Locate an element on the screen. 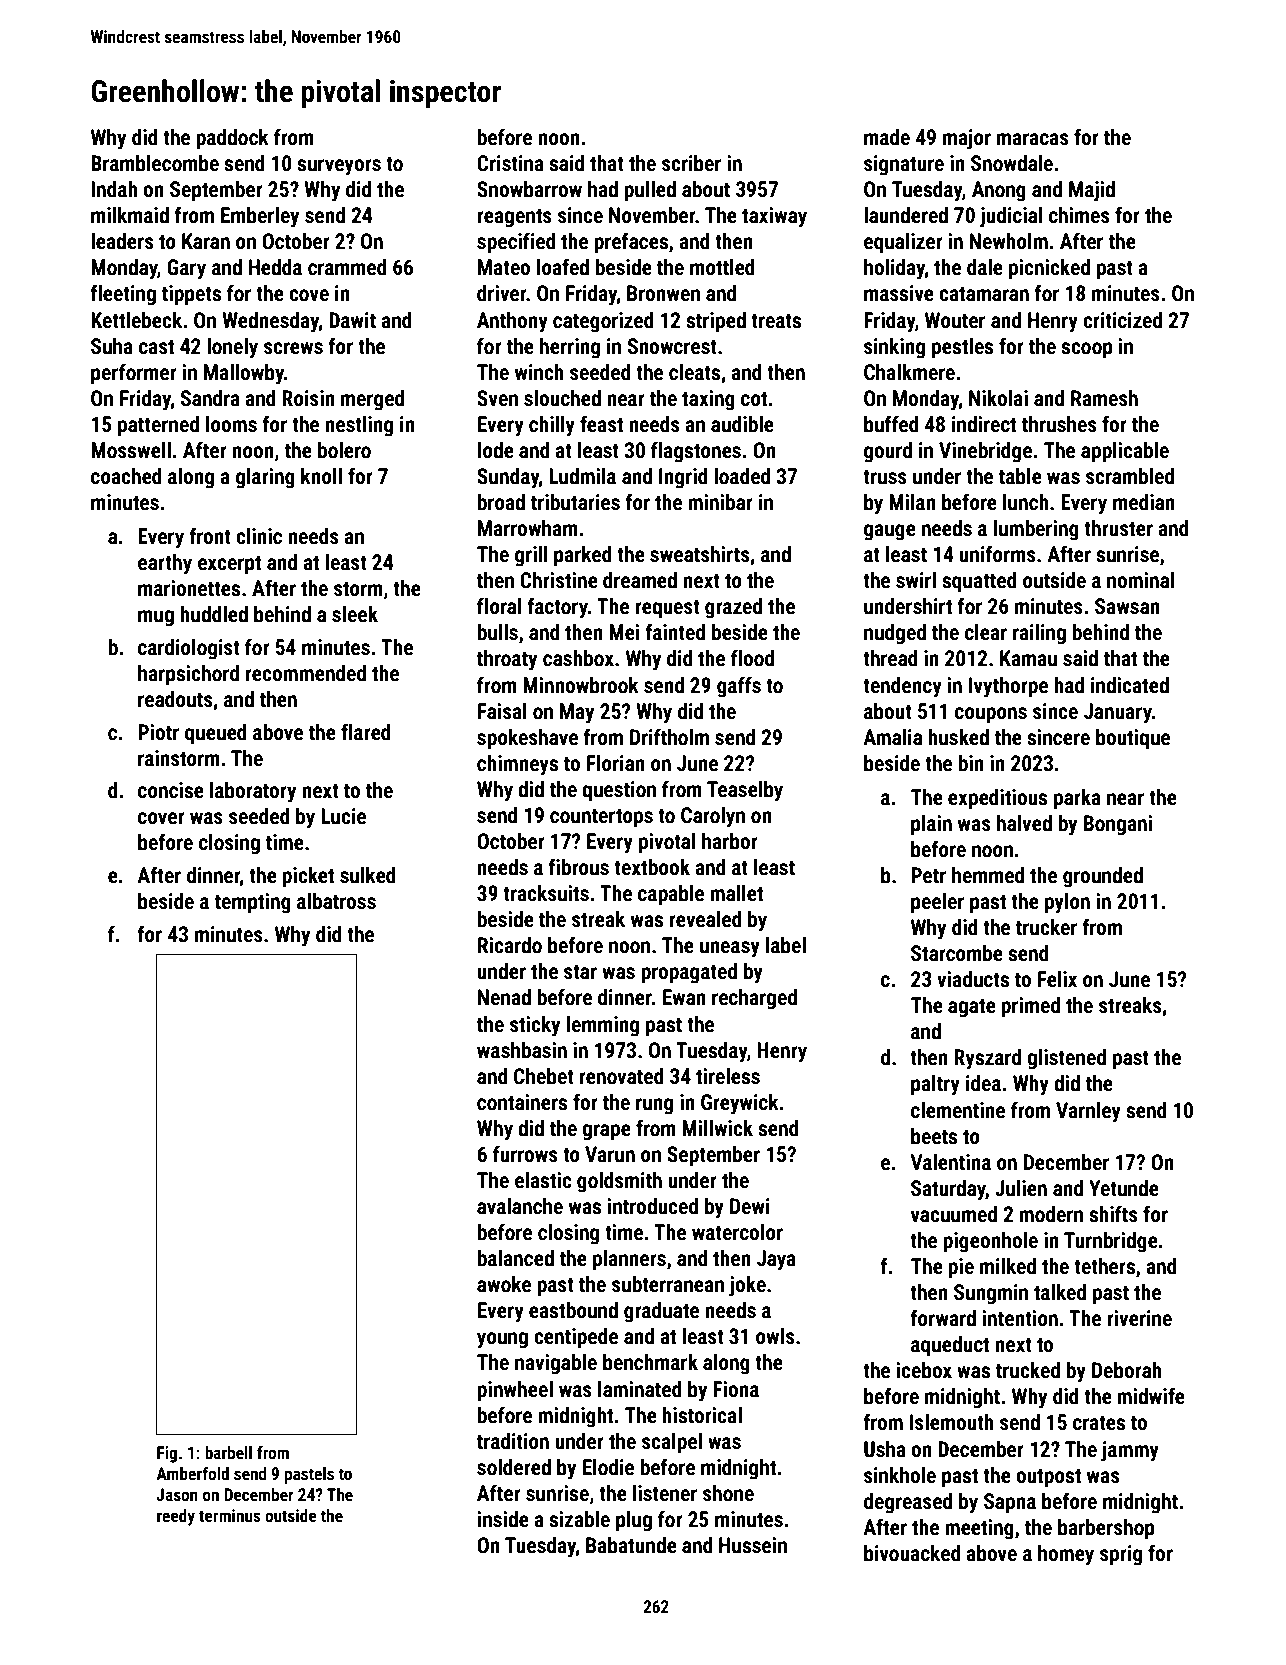 This screenshot has height=1665, width=1286. lemming is located at coordinates (603, 1026).
